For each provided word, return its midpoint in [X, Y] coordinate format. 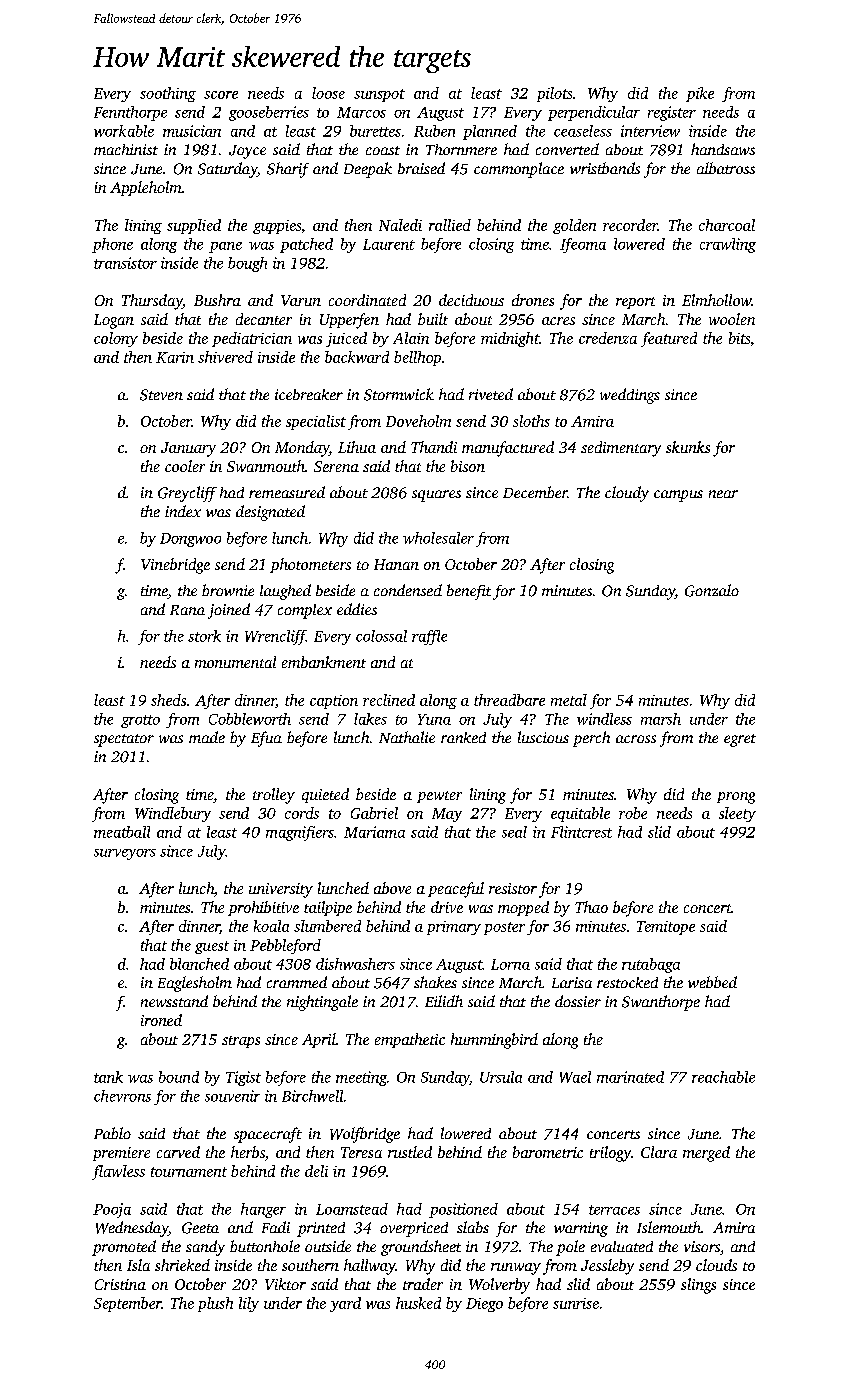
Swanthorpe [661, 1003]
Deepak [368, 170]
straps [241, 1042]
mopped [523, 908]
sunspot [379, 95]
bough [247, 264]
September [127, 1304]
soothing [168, 94]
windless [604, 719]
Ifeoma [583, 245]
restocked [627, 982]
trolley [274, 796]
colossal [381, 636]
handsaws [723, 149]
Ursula [501, 1077]
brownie [228, 590]
